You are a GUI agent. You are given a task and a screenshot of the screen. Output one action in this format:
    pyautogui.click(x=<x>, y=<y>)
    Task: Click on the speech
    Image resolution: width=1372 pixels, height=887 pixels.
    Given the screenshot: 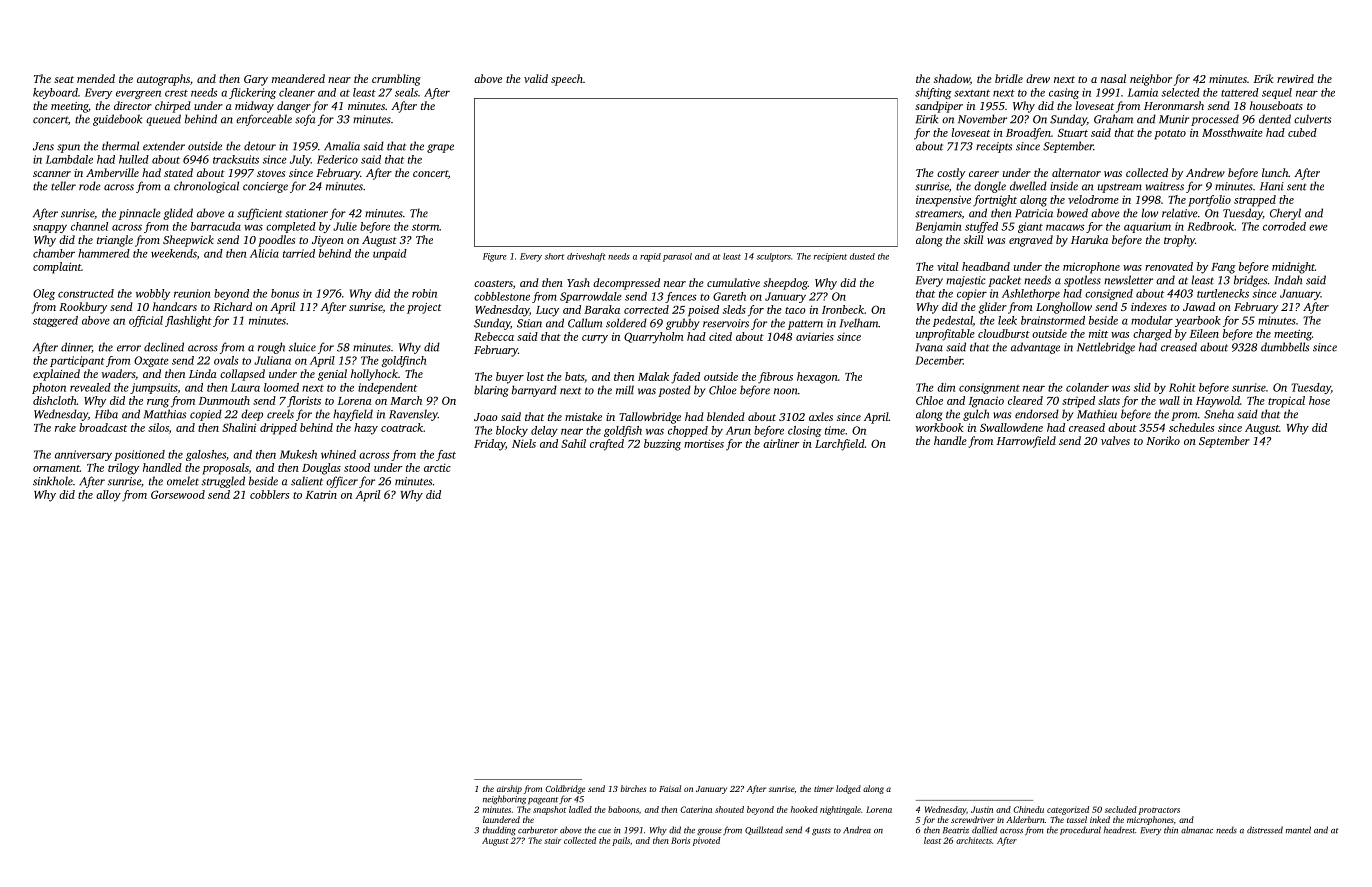 What is the action you would take?
    pyautogui.click(x=567, y=80)
